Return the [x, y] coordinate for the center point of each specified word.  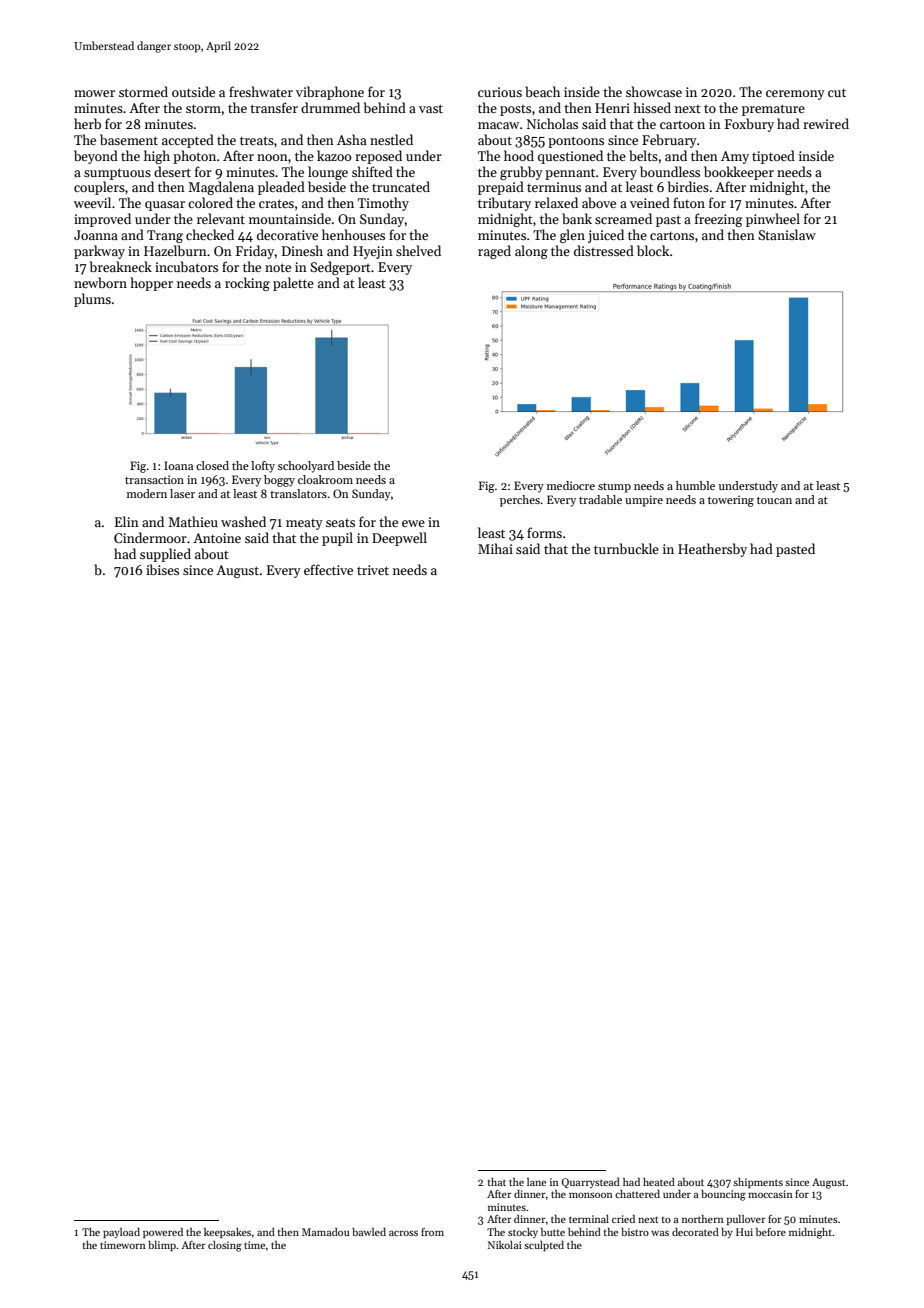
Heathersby [712, 550]
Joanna [96, 235]
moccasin [770, 1194]
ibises [162, 569]
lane [536, 1182]
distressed [604, 250]
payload [121, 1233]
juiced [606, 236]
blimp [162, 1246]
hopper [152, 284]
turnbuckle [626, 548]
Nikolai [505, 1245]
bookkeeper [739, 173]
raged [494, 252]
